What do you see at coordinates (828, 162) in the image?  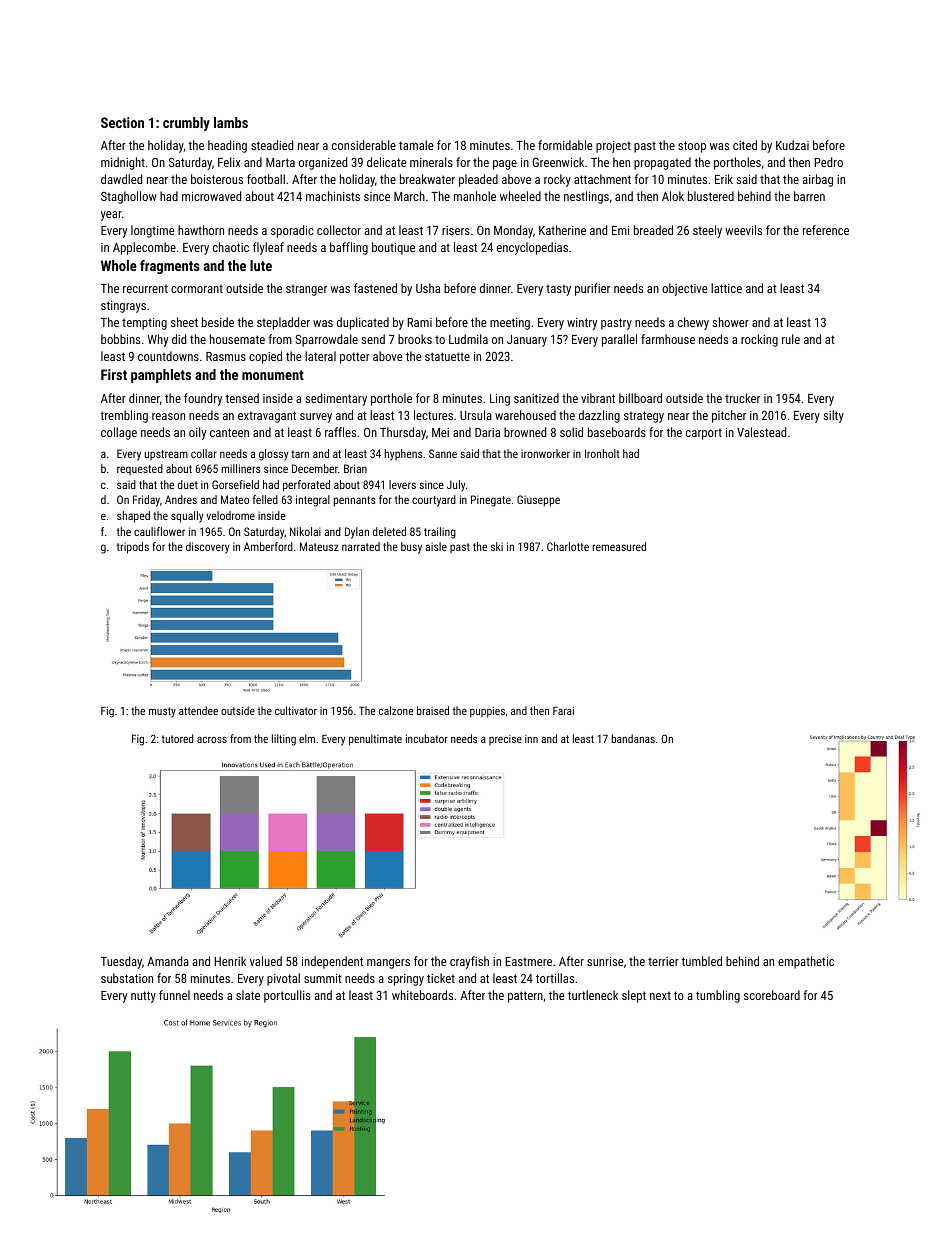 I see `Pedro` at bounding box center [828, 162].
